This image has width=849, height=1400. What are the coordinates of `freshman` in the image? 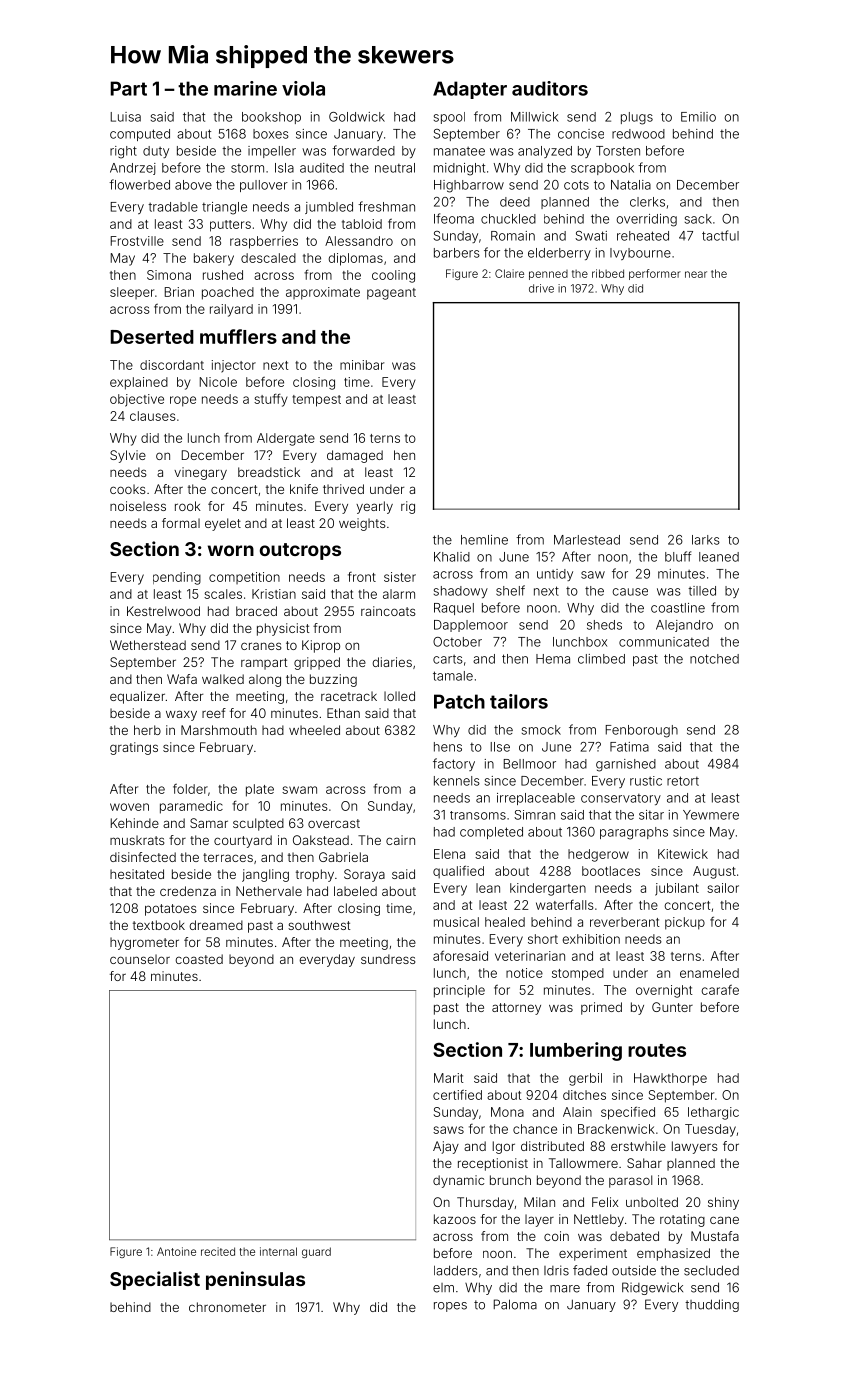 It's located at (386, 206).
